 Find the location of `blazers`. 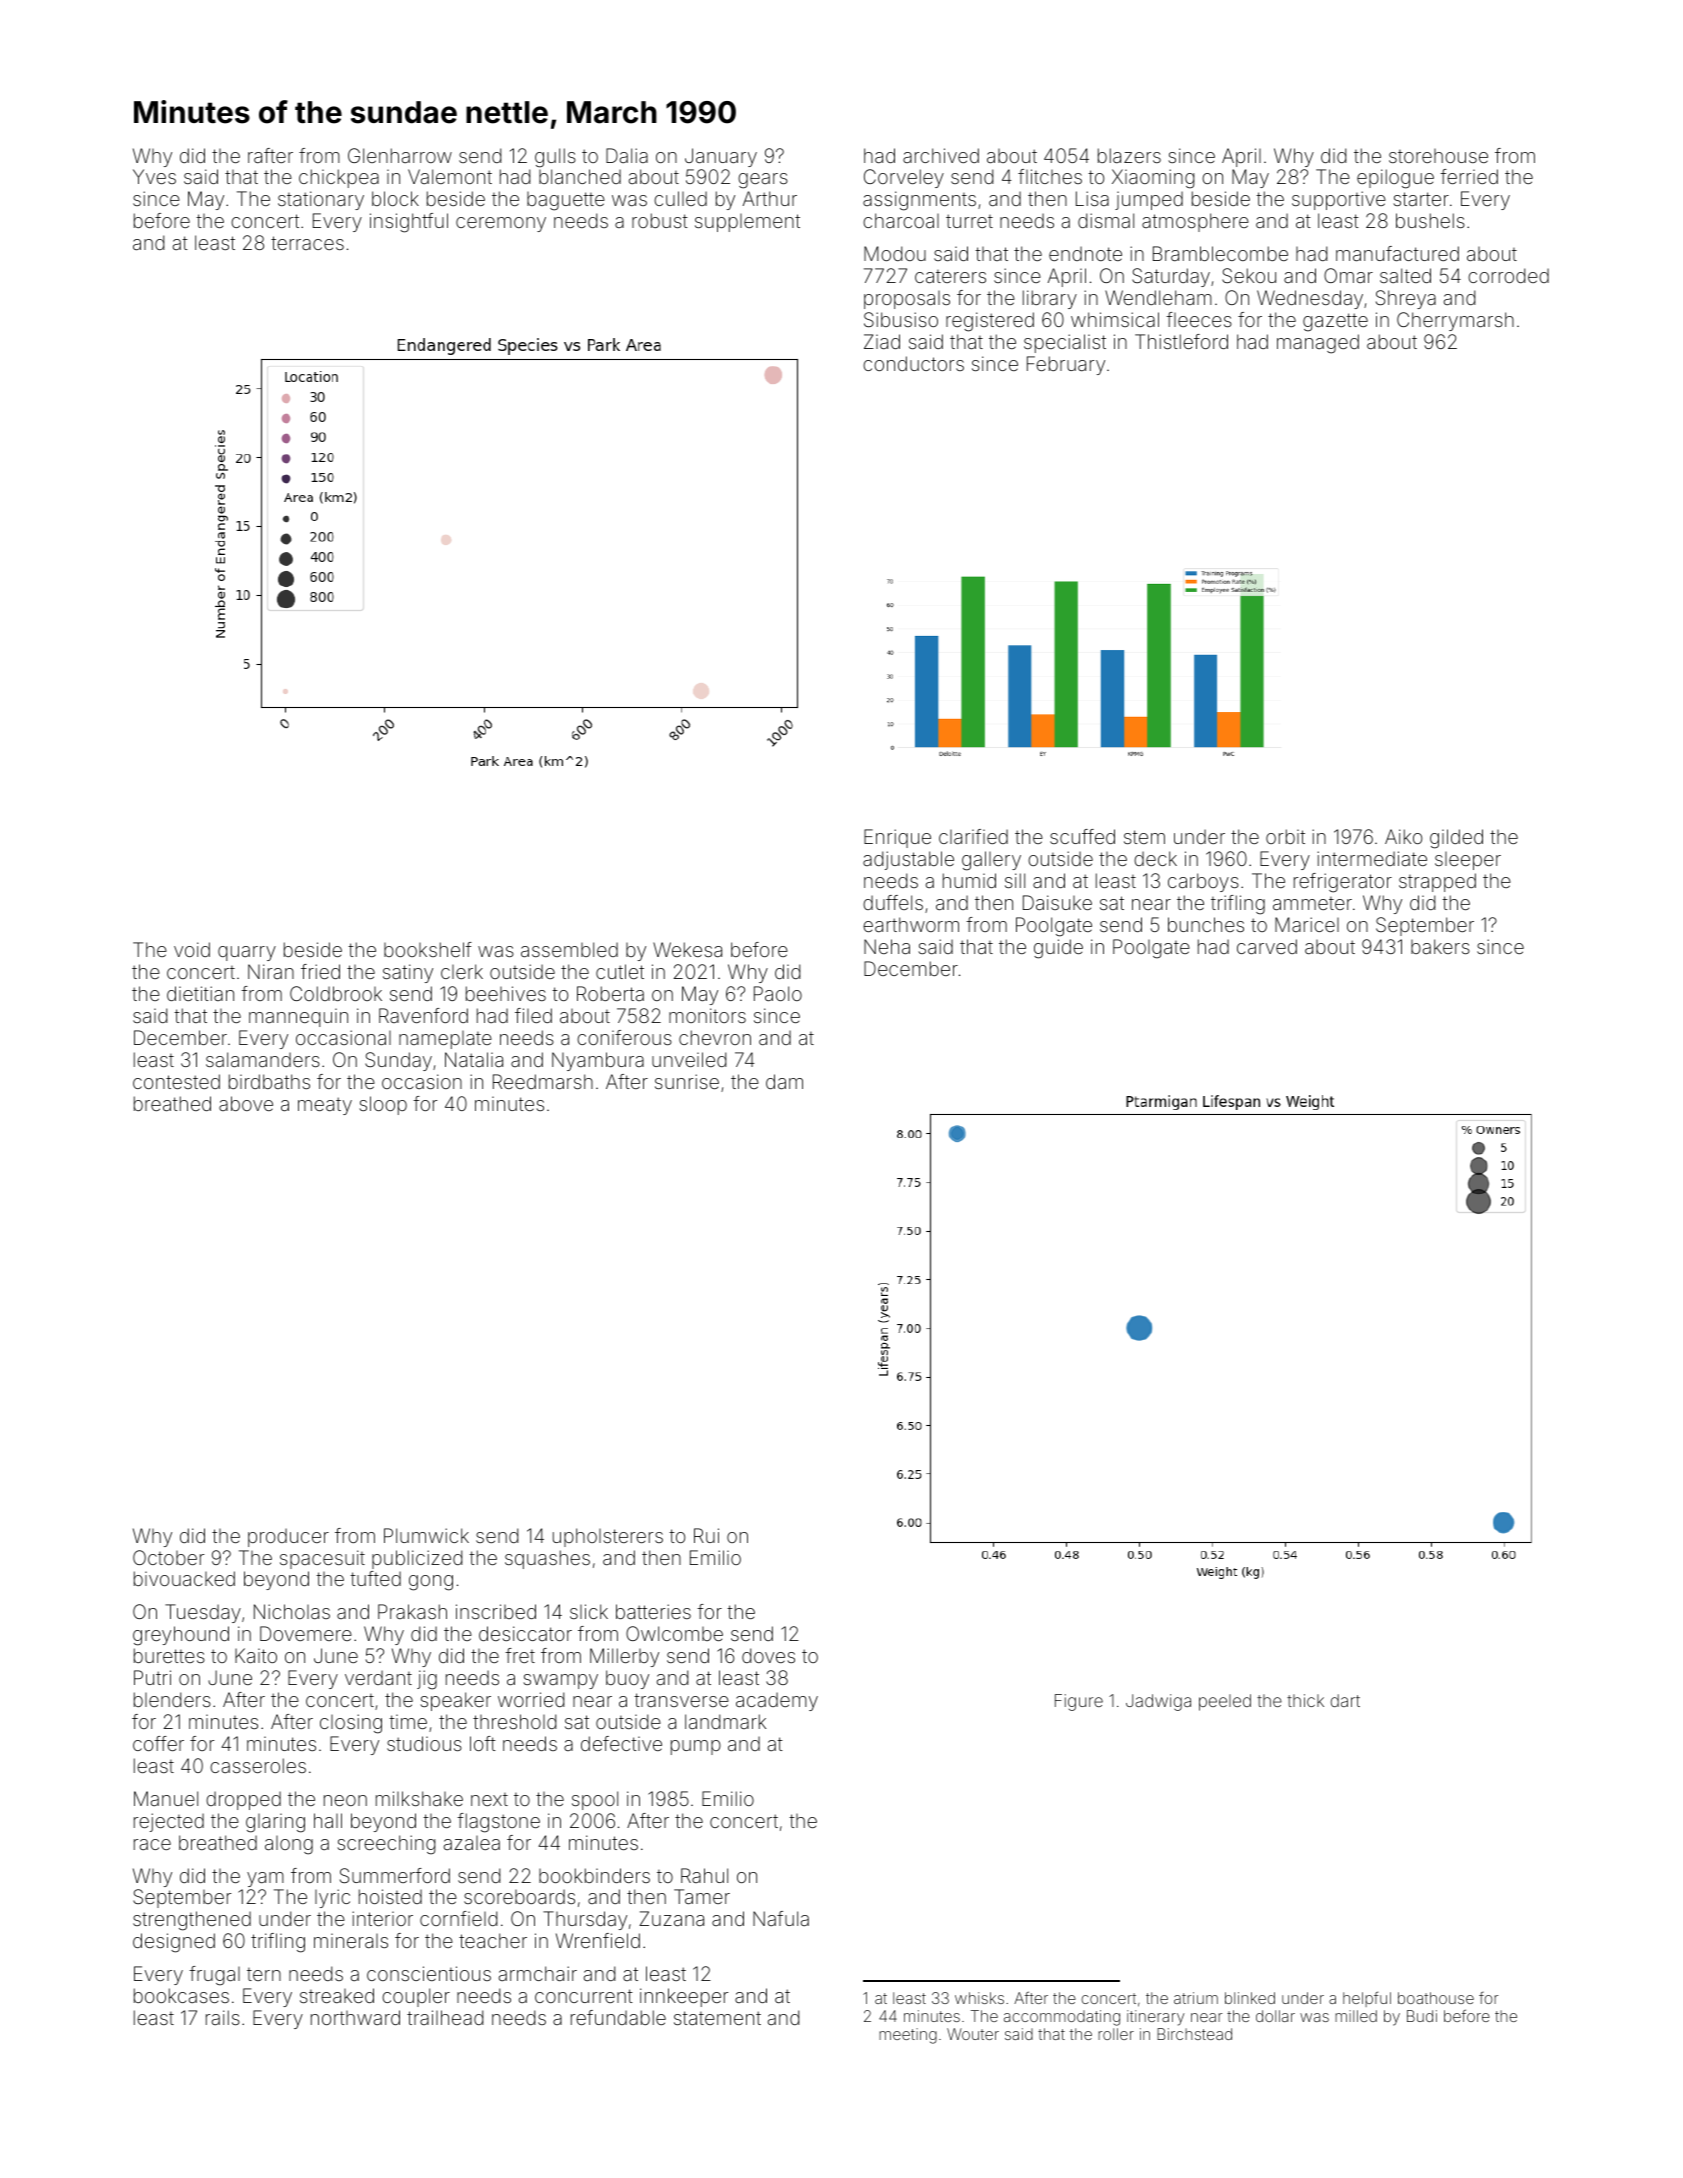

blazers is located at coordinates (1129, 155).
